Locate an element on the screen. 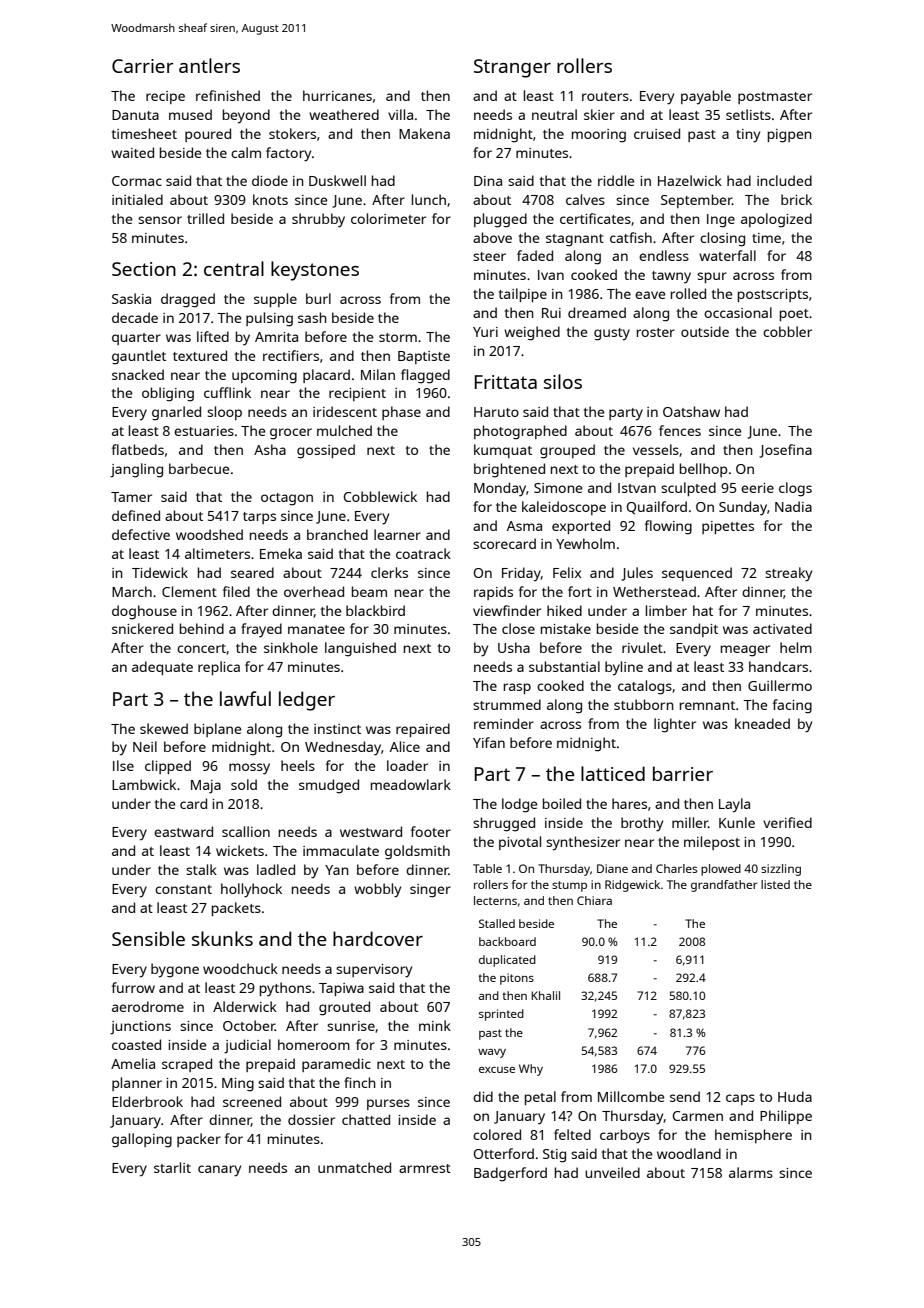 The width and height of the screenshot is (924, 1308). canary is located at coordinates (219, 1171).
